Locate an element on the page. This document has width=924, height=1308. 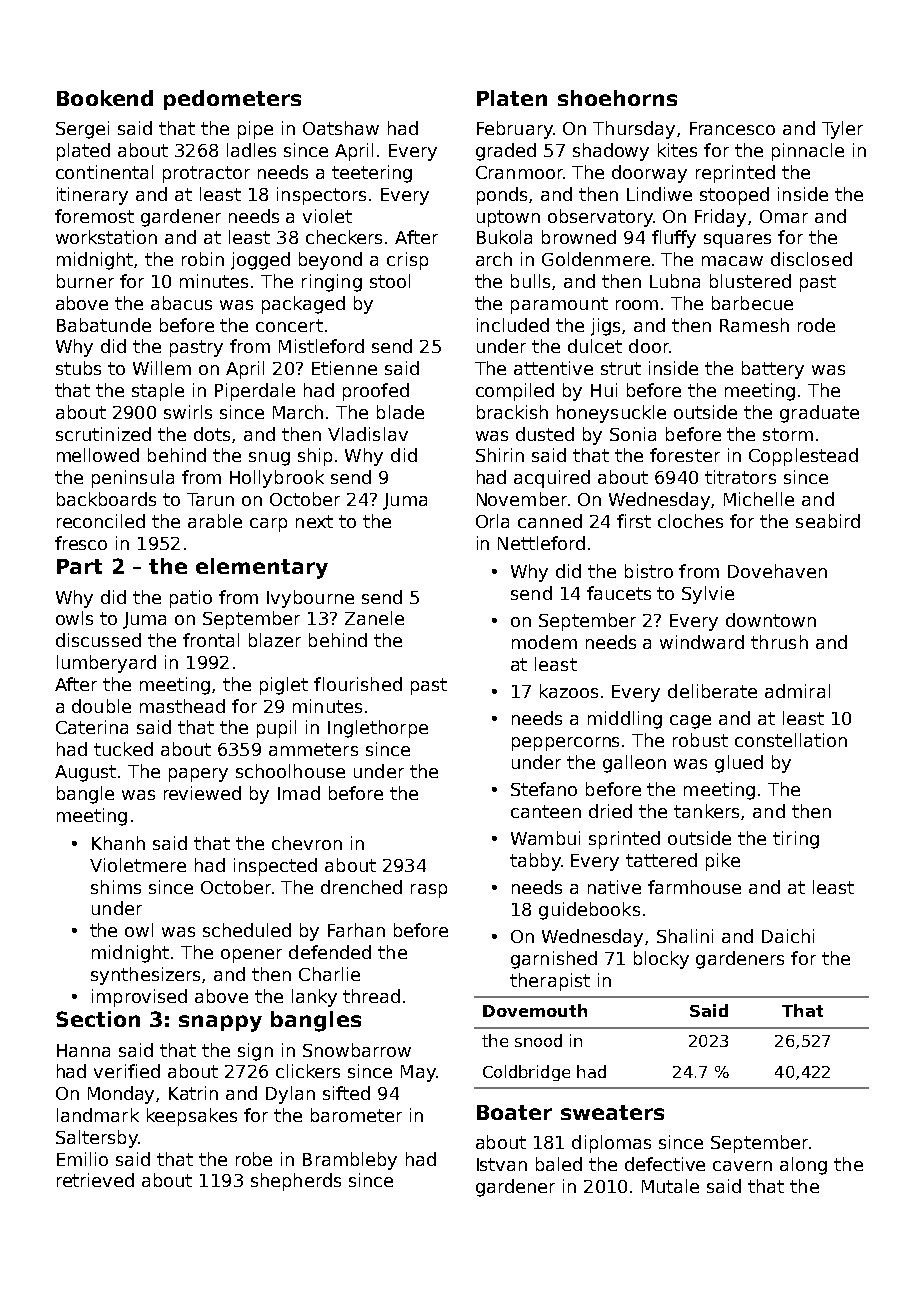
admiral is located at coordinates (797, 691).
